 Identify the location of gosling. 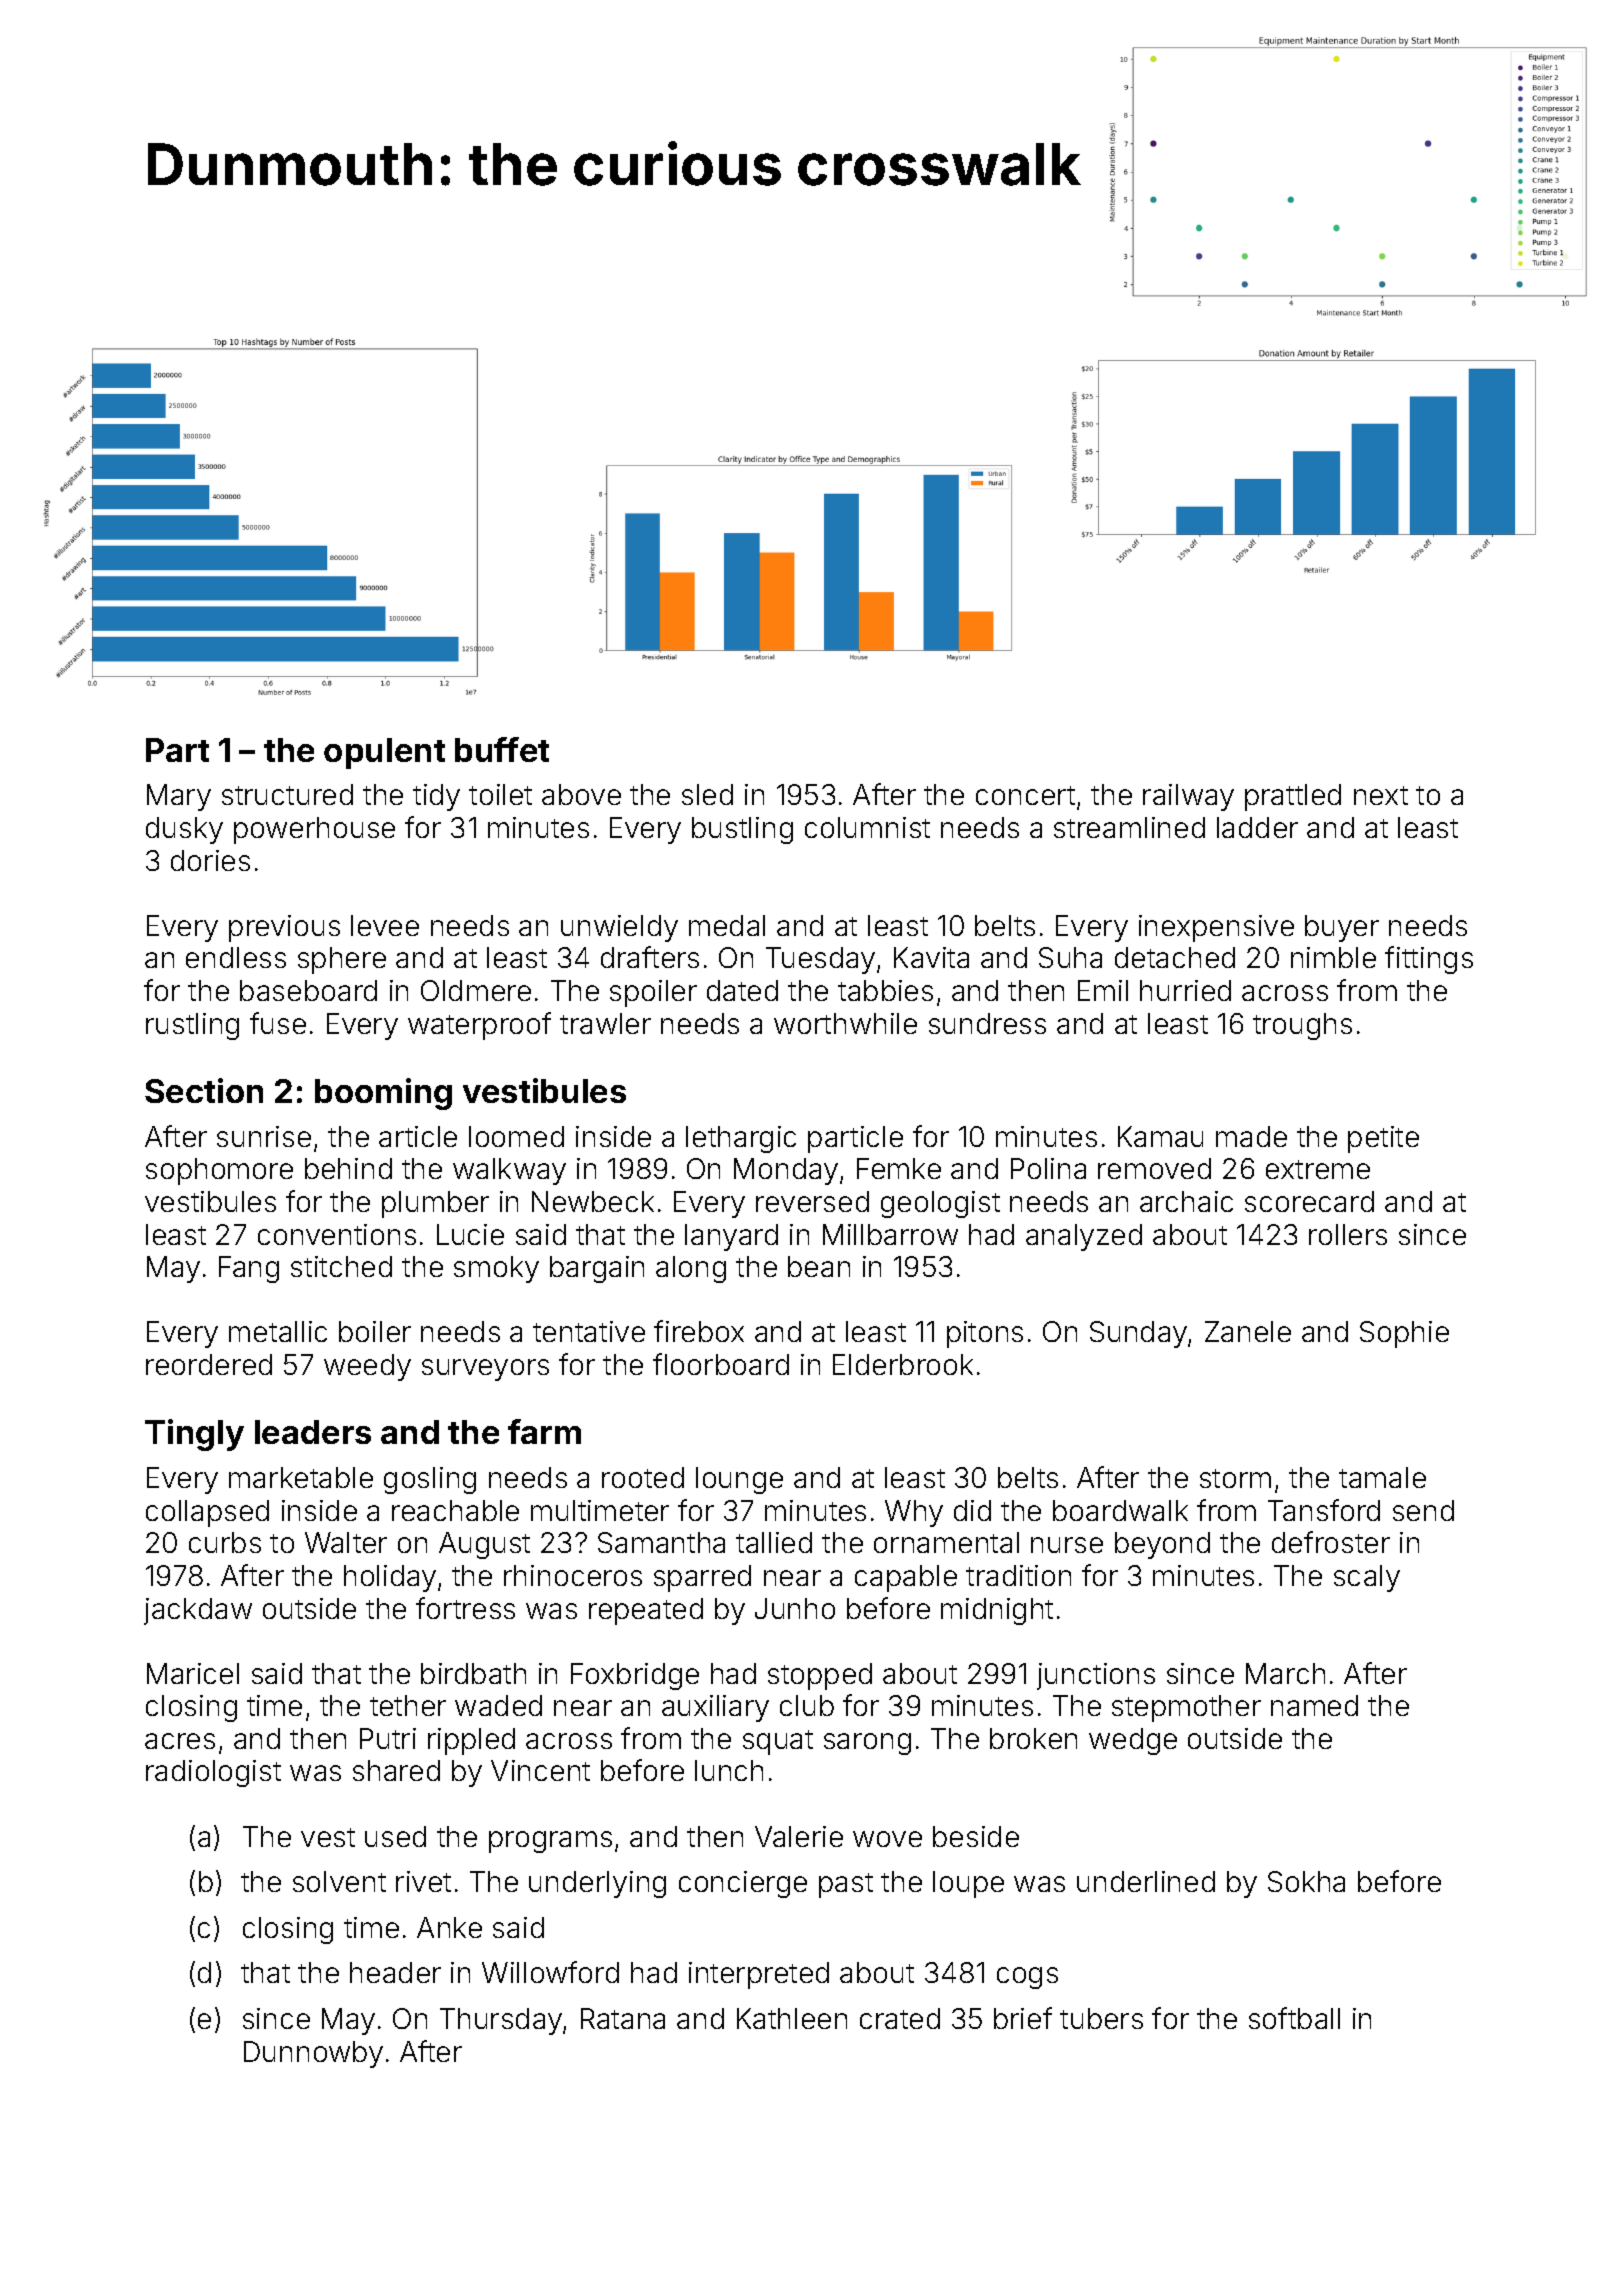
(430, 1480).
